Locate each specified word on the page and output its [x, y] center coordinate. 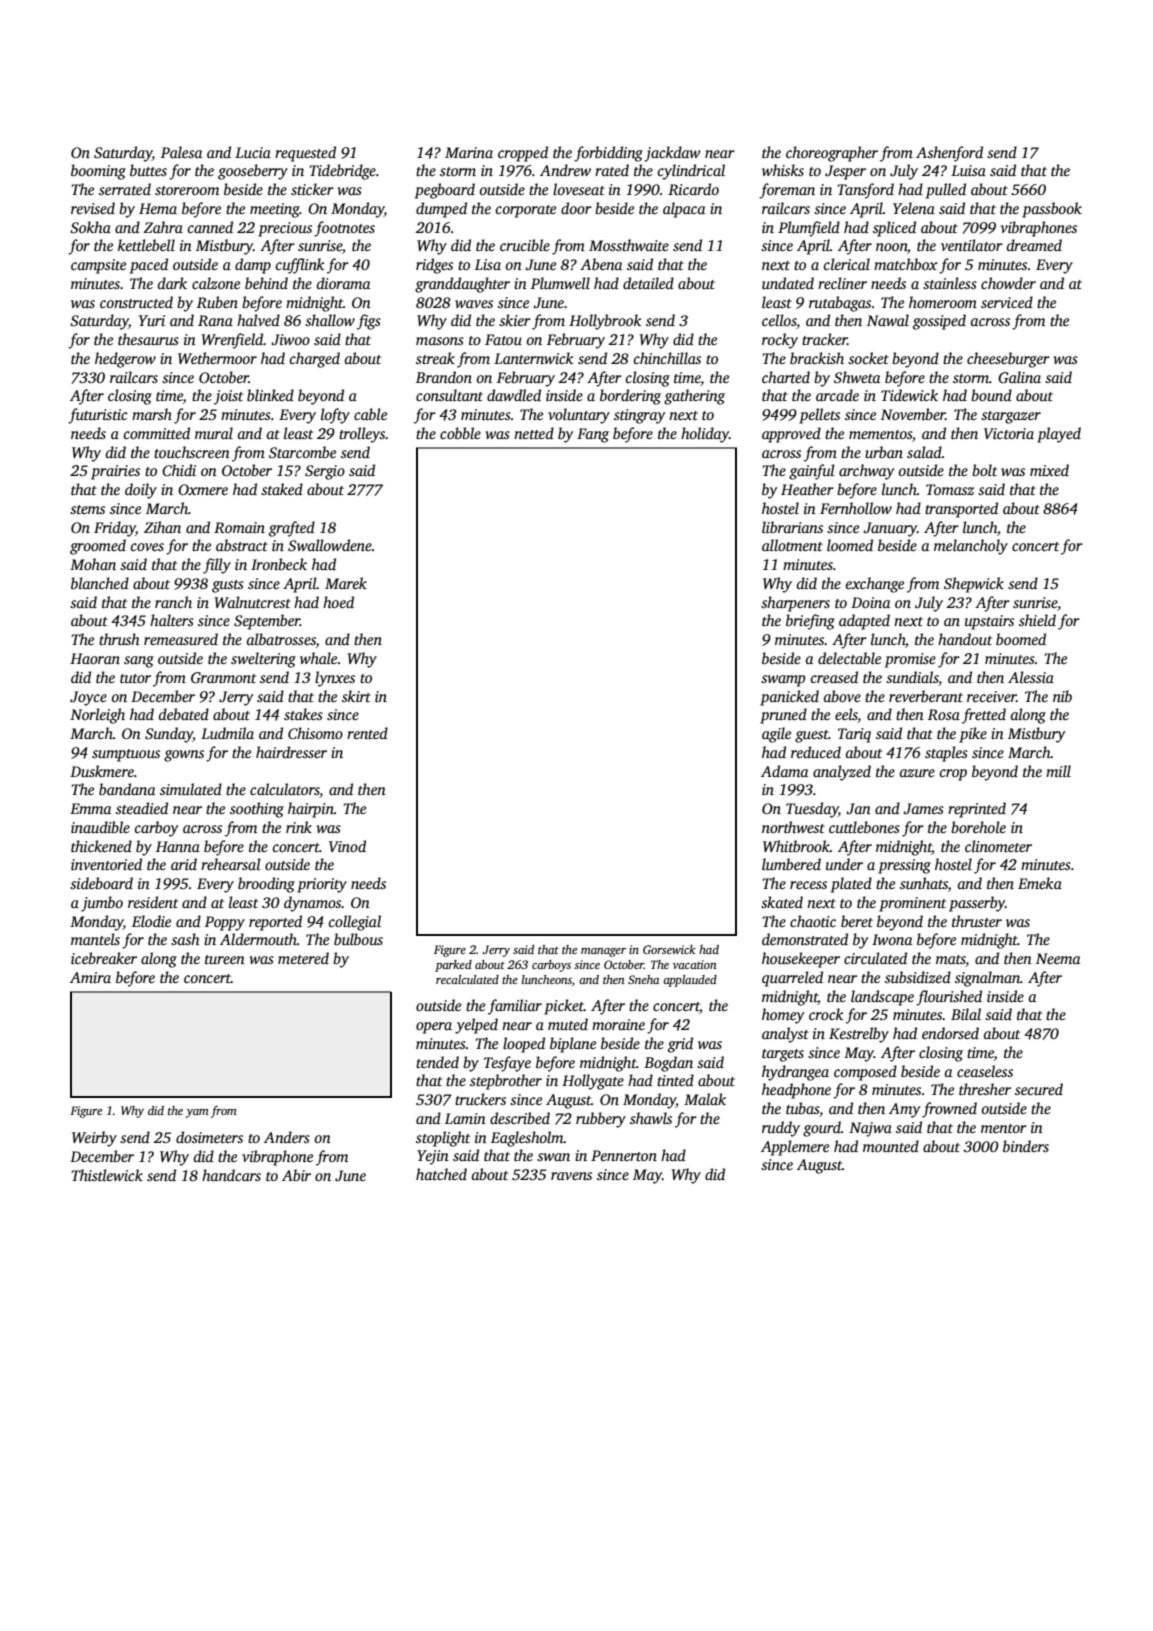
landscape [882, 998]
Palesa [181, 152]
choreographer [832, 154]
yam [197, 1113]
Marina [469, 152]
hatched [441, 1174]
